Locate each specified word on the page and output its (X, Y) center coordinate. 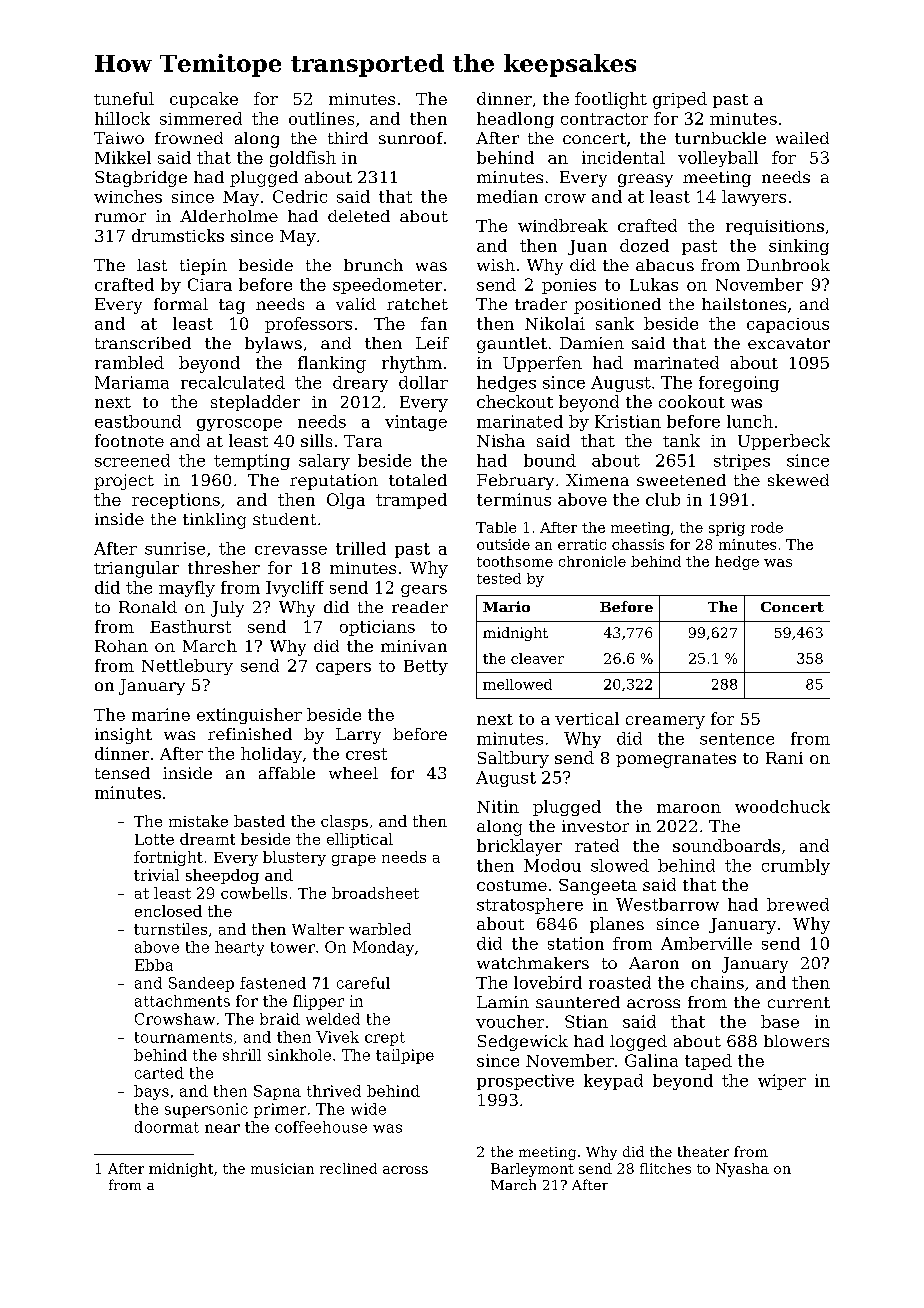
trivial (156, 875)
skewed (798, 480)
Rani (784, 758)
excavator (789, 343)
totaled (418, 480)
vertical (587, 718)
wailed (802, 138)
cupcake (204, 100)
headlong (515, 120)
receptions (176, 501)
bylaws (273, 345)
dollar (423, 382)
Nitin (498, 806)
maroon (689, 808)
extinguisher (249, 716)
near (222, 1128)
